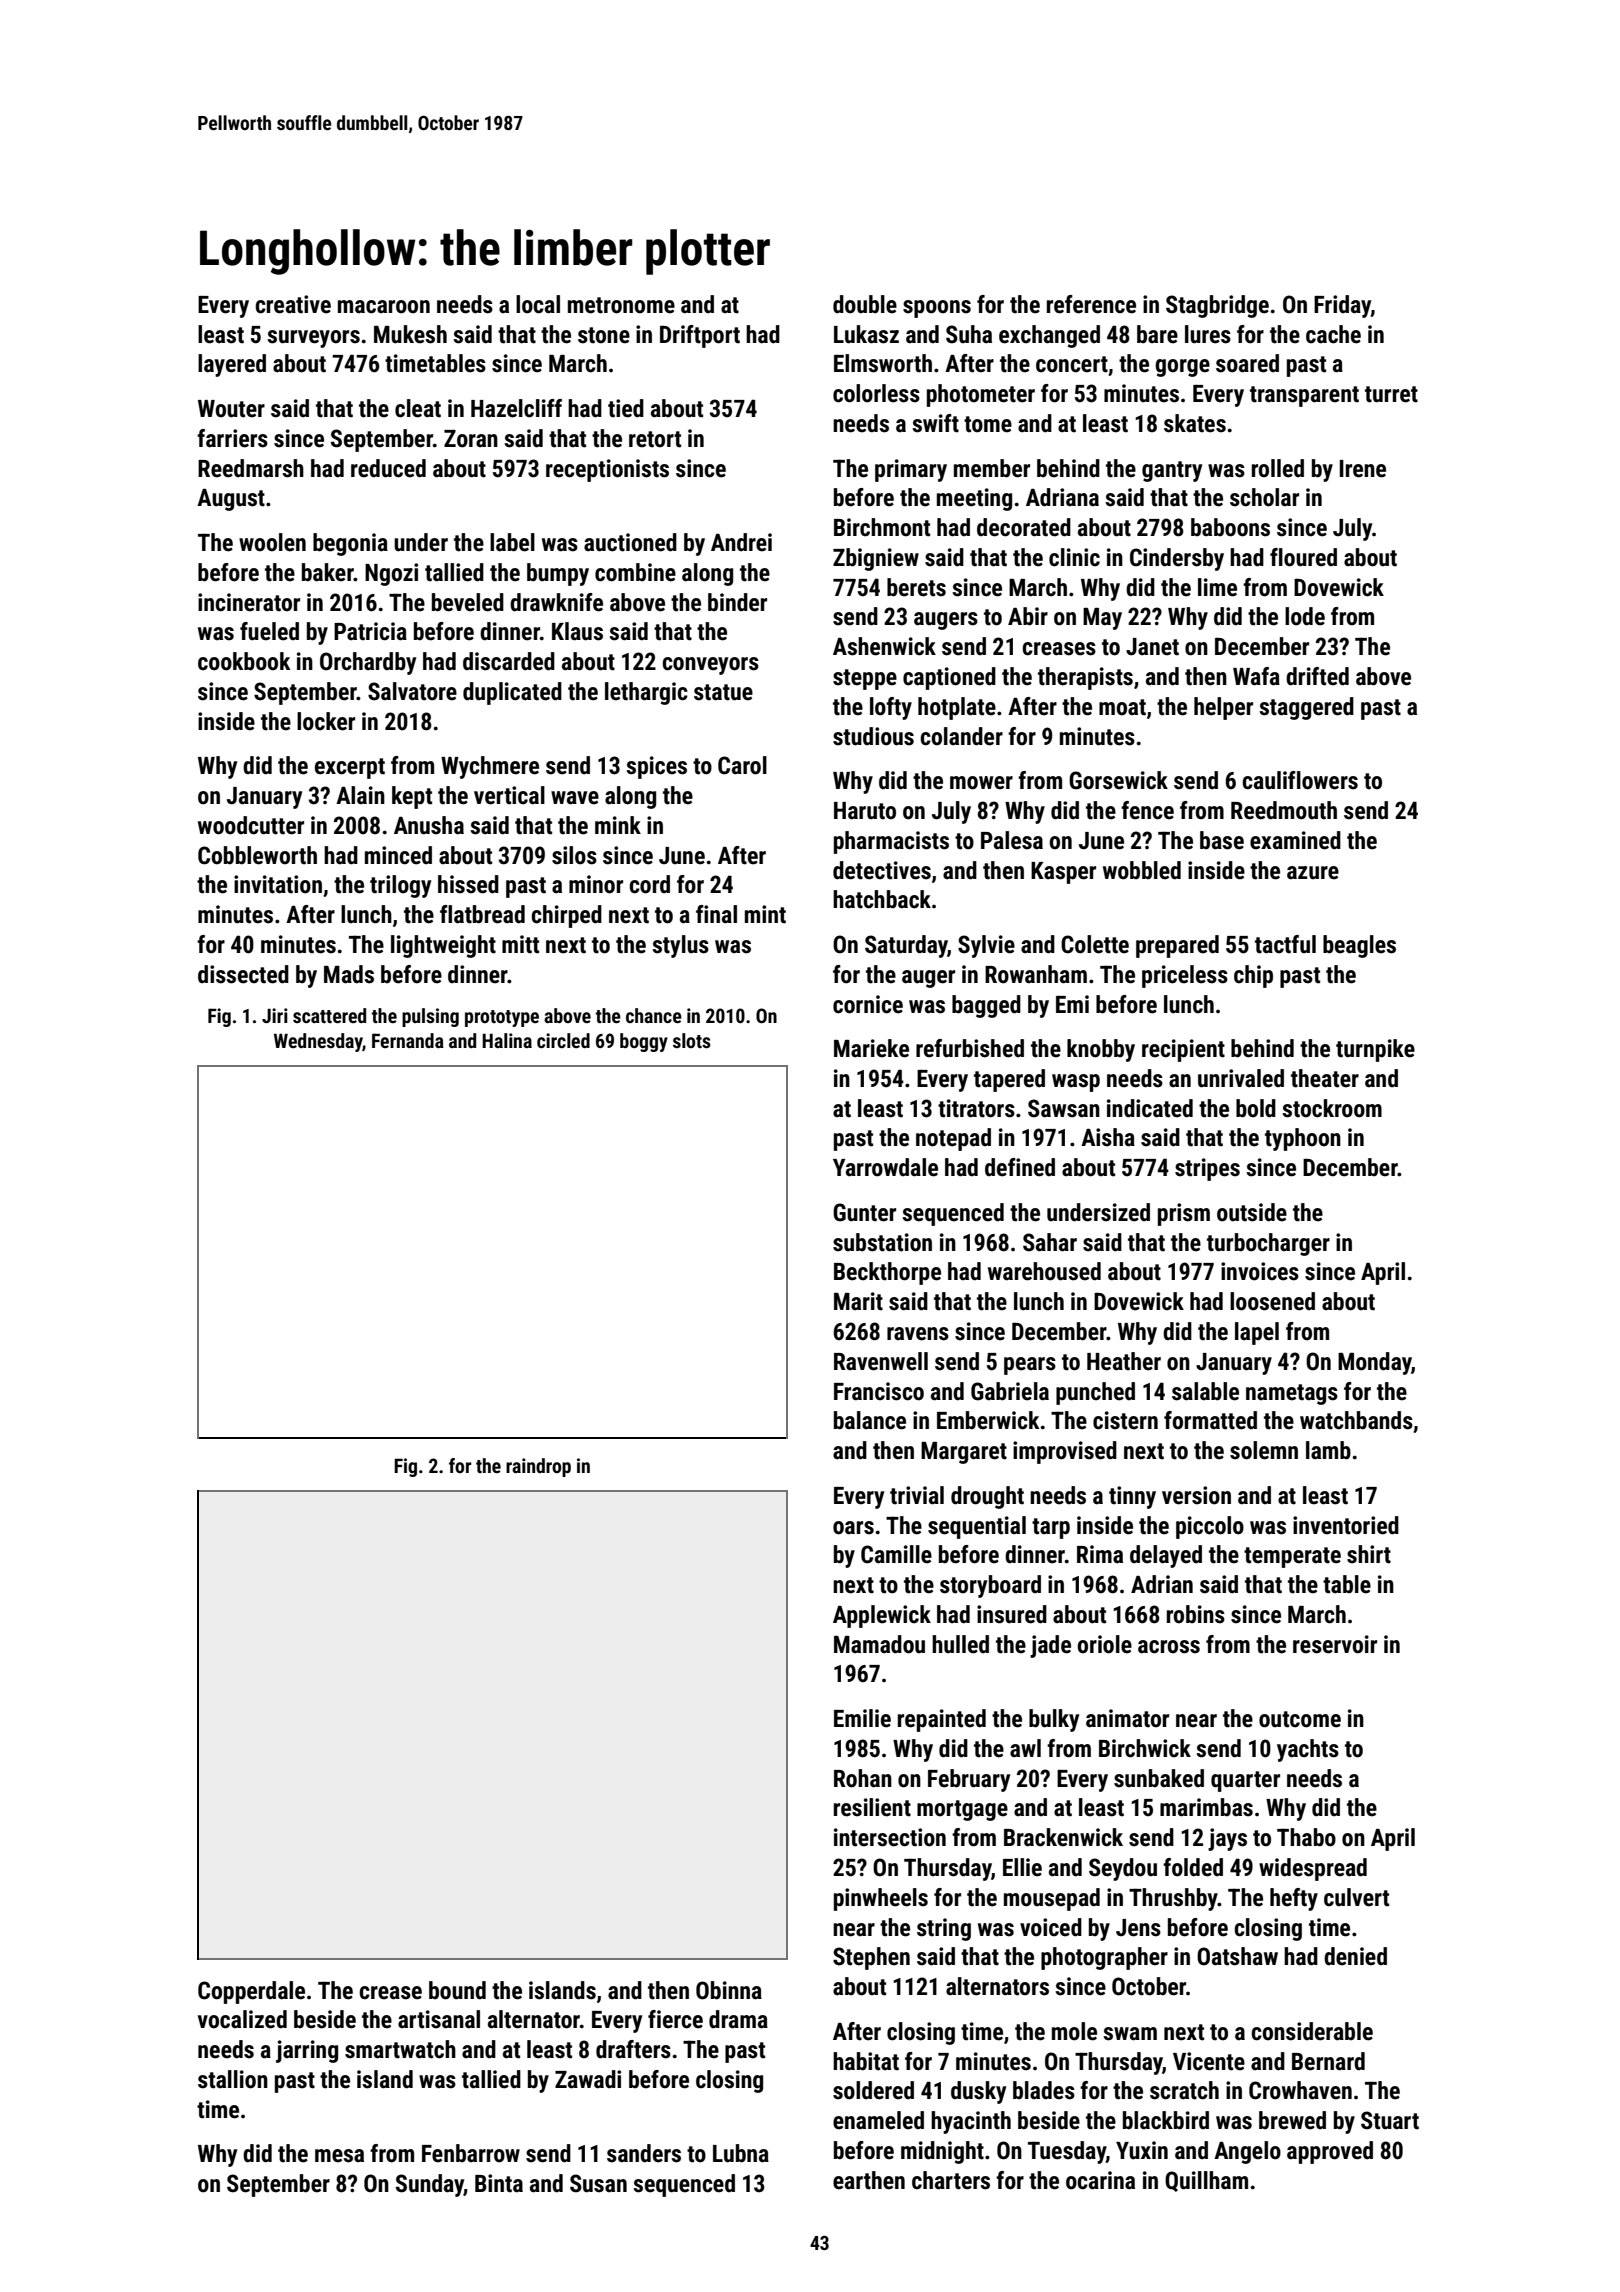 This page has height=2292, width=1620. Describe the element at coordinates (1100, 2180) in the page. I see `ocarina` at that location.
